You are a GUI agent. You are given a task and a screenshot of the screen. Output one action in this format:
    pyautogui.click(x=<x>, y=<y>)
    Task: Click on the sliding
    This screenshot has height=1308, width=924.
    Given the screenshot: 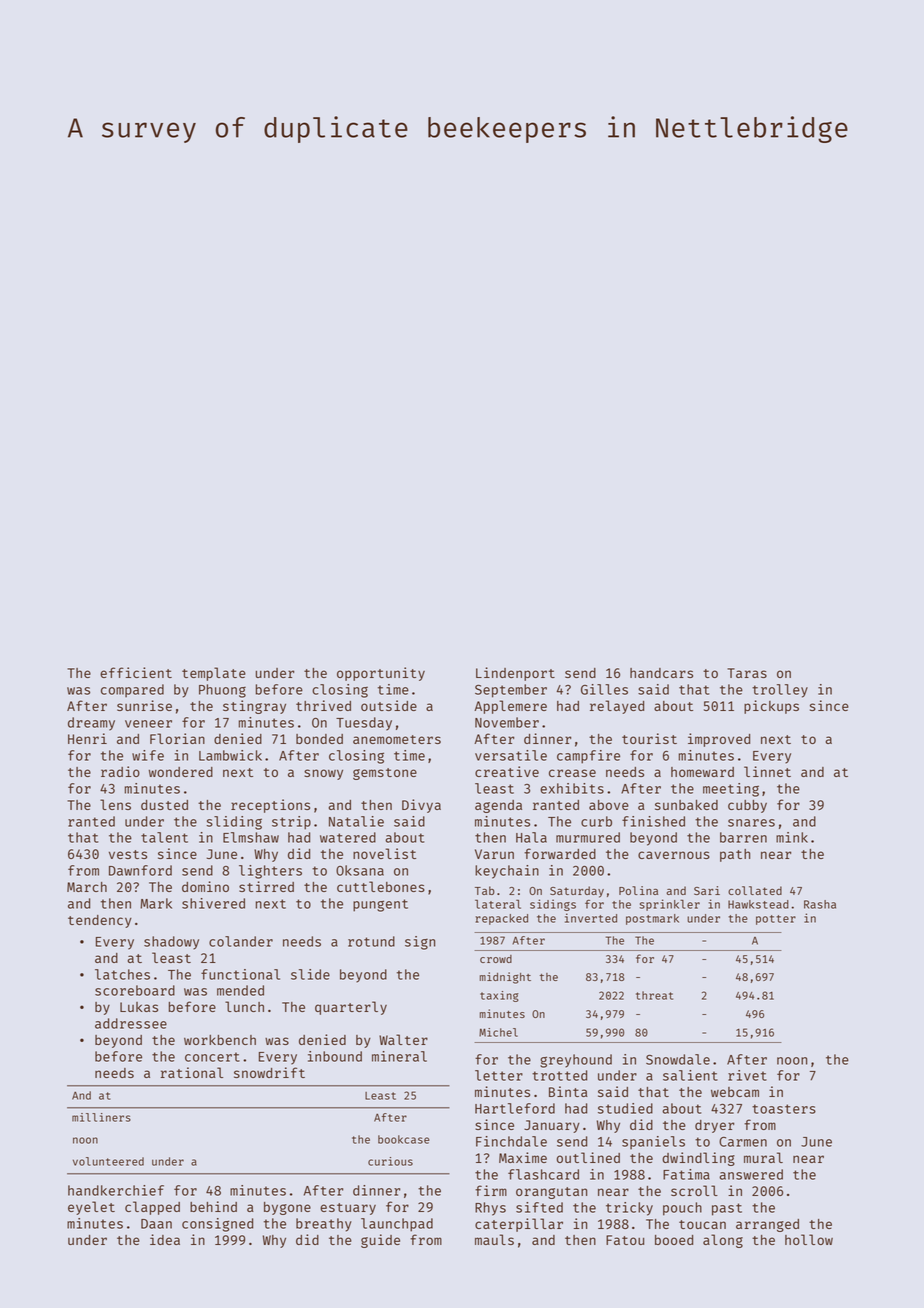 What is the action you would take?
    pyautogui.click(x=234, y=823)
